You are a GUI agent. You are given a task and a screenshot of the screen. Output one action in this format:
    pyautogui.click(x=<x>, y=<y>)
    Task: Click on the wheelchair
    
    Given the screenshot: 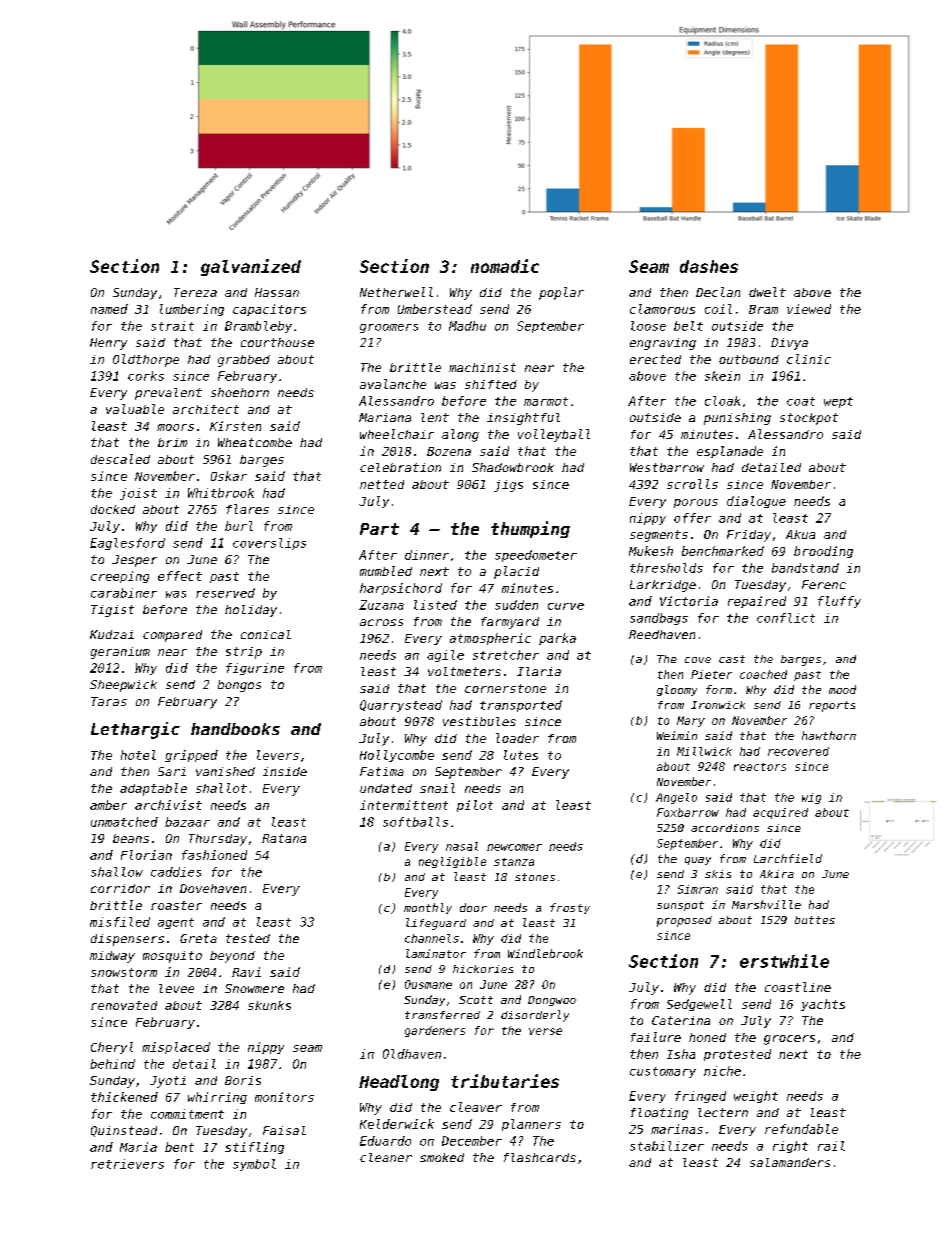 What is the action you would take?
    pyautogui.click(x=397, y=434)
